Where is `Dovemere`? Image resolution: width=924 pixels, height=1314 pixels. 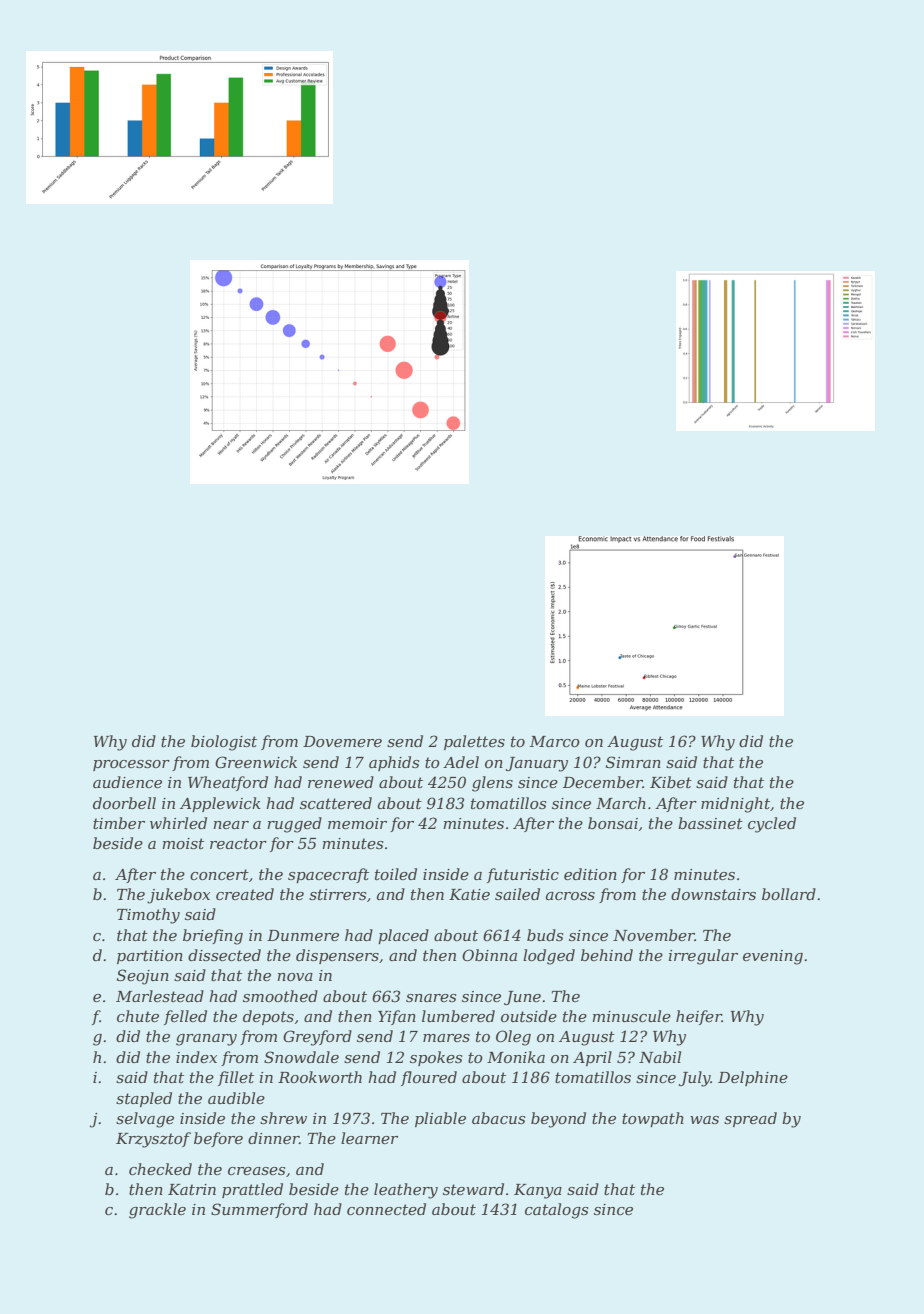
Dovemere is located at coordinates (342, 741).
